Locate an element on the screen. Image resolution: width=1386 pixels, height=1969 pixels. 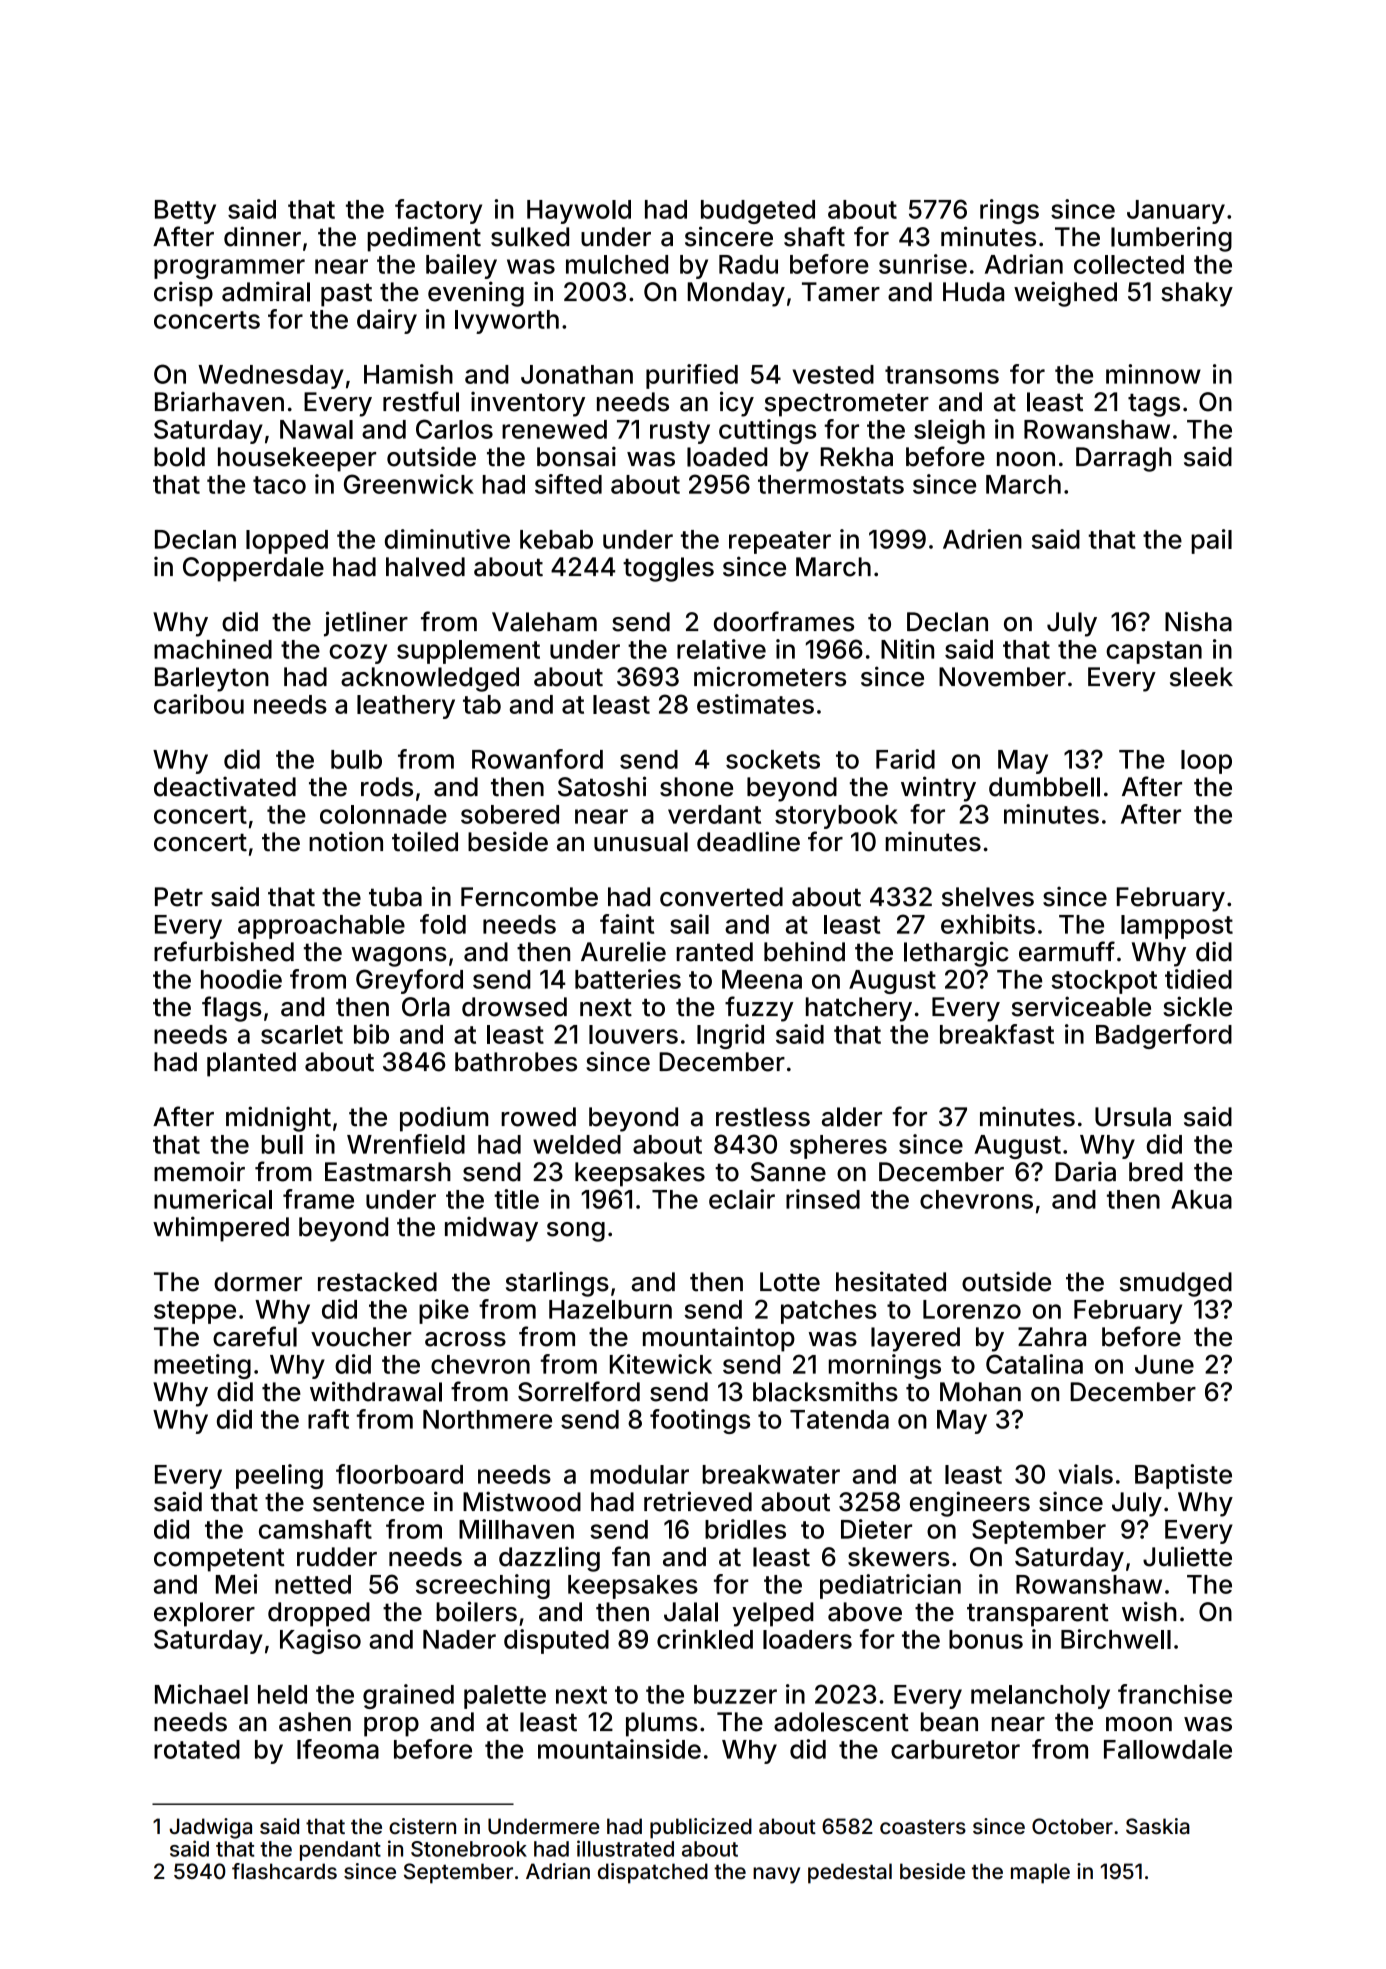
Zahra is located at coordinates (1052, 1337).
